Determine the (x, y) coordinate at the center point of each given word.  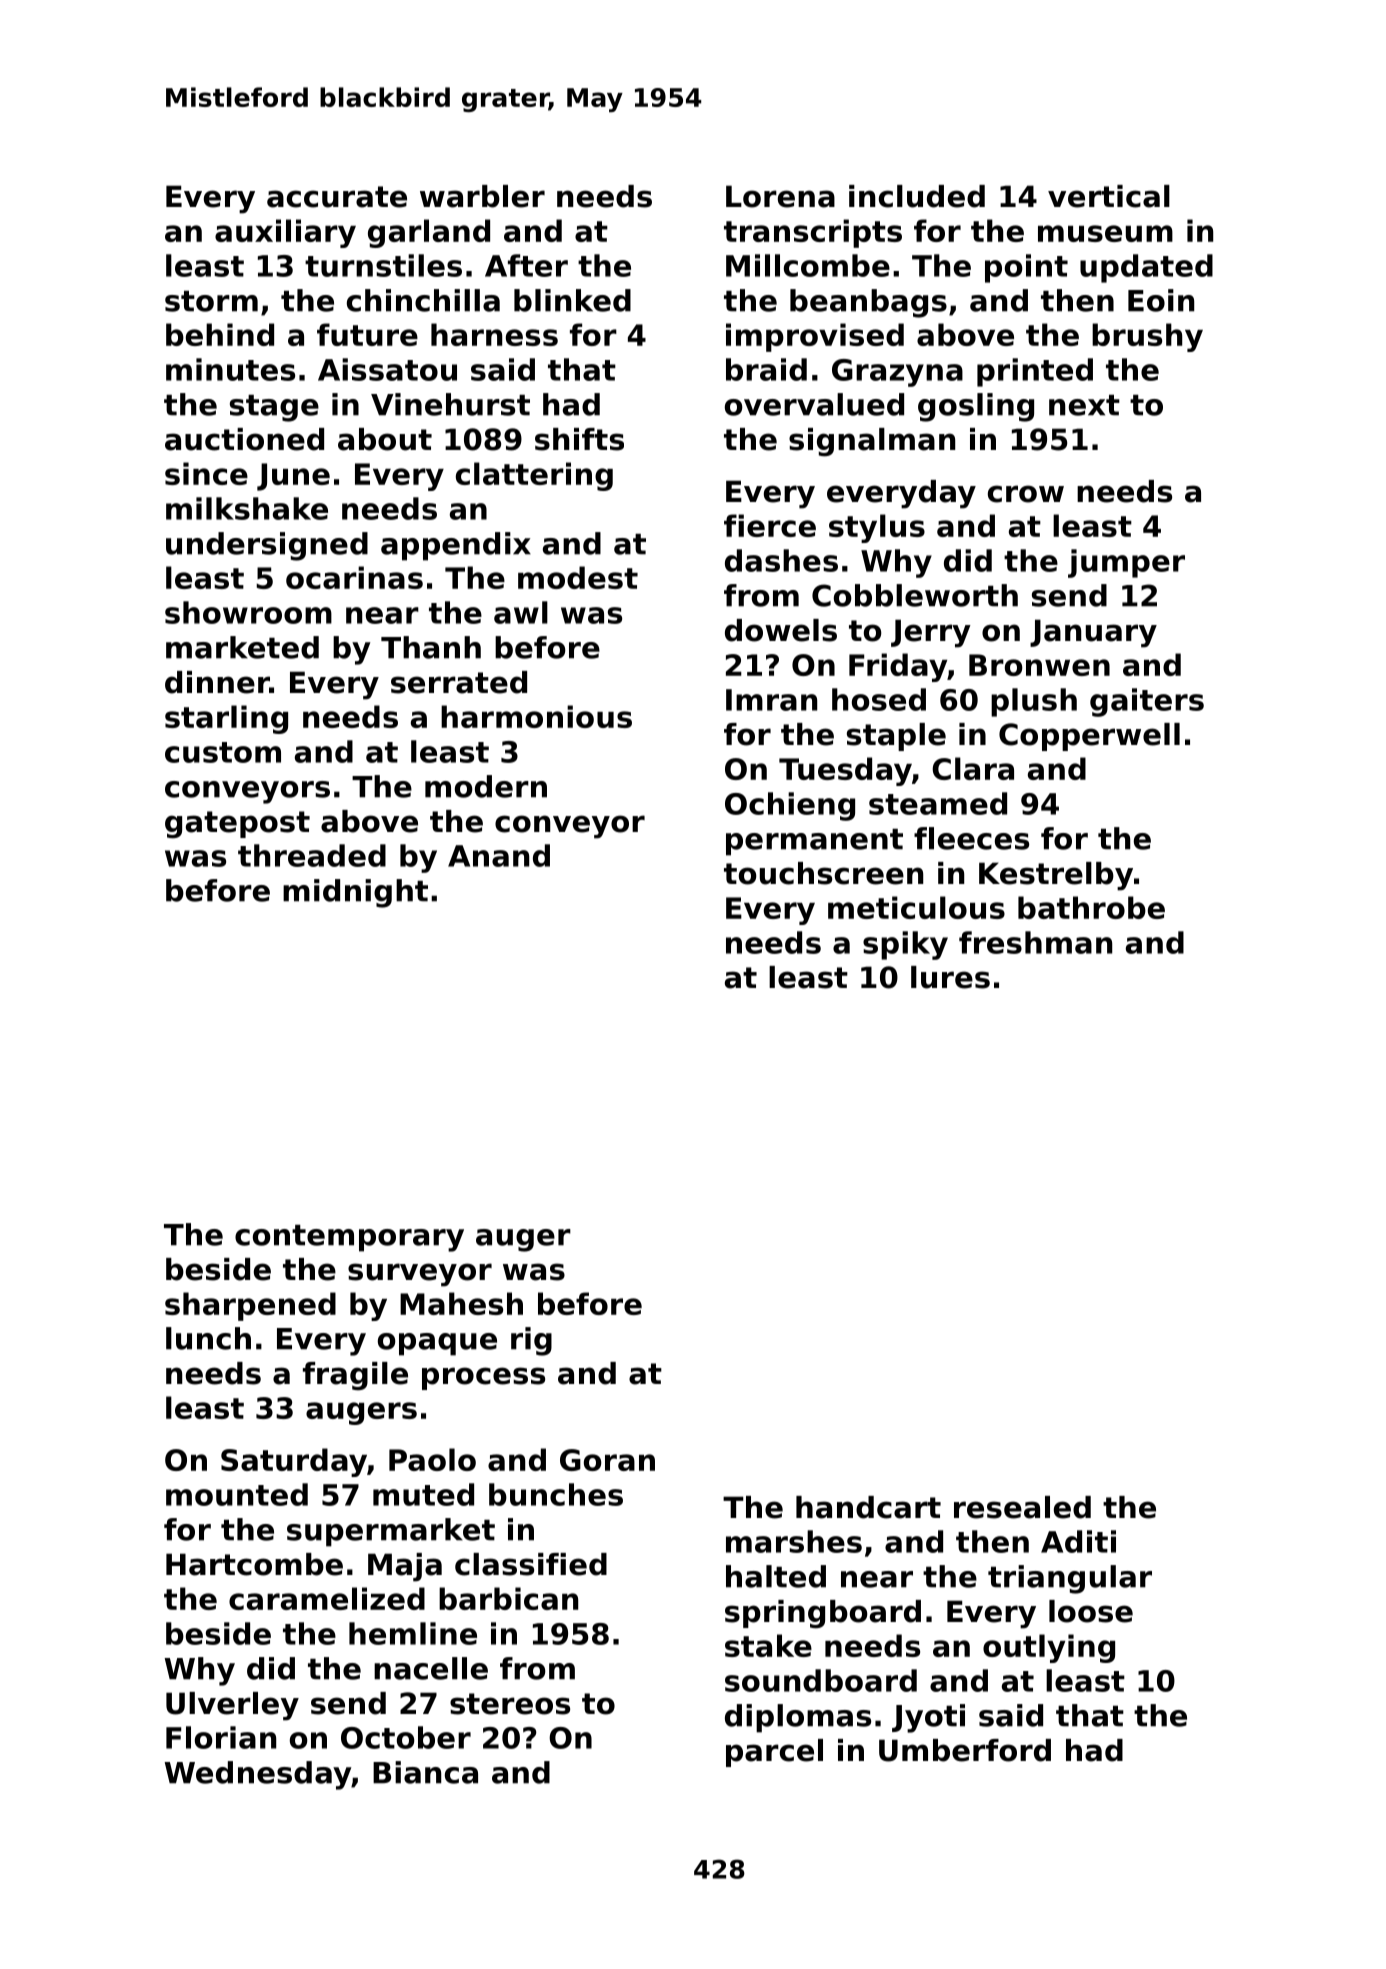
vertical (1109, 196)
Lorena (780, 196)
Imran (771, 700)
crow (1026, 494)
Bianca (425, 1772)
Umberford (965, 1750)
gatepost (237, 825)
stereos (510, 1704)
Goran (607, 1460)
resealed (1022, 1507)
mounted (237, 1494)
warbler (482, 196)
